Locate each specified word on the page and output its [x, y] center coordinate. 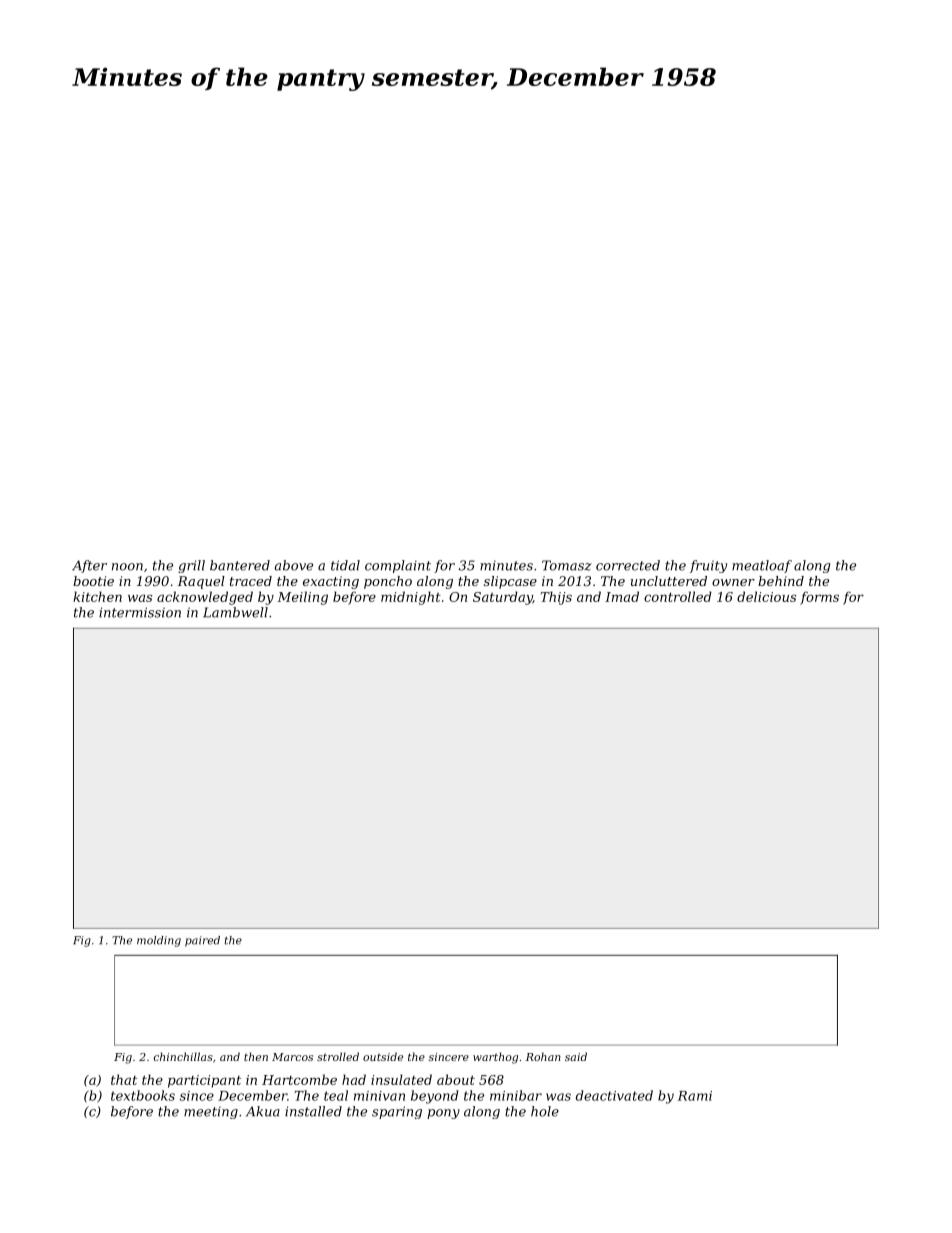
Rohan [543, 1056]
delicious [766, 596]
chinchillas [183, 1056]
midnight [411, 598]
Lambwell [235, 612]
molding [159, 941]
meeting [211, 1112]
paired [202, 941]
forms [819, 598]
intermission [140, 612]
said [576, 1056]
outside [383, 1056]
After [89, 566]
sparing [397, 1112]
